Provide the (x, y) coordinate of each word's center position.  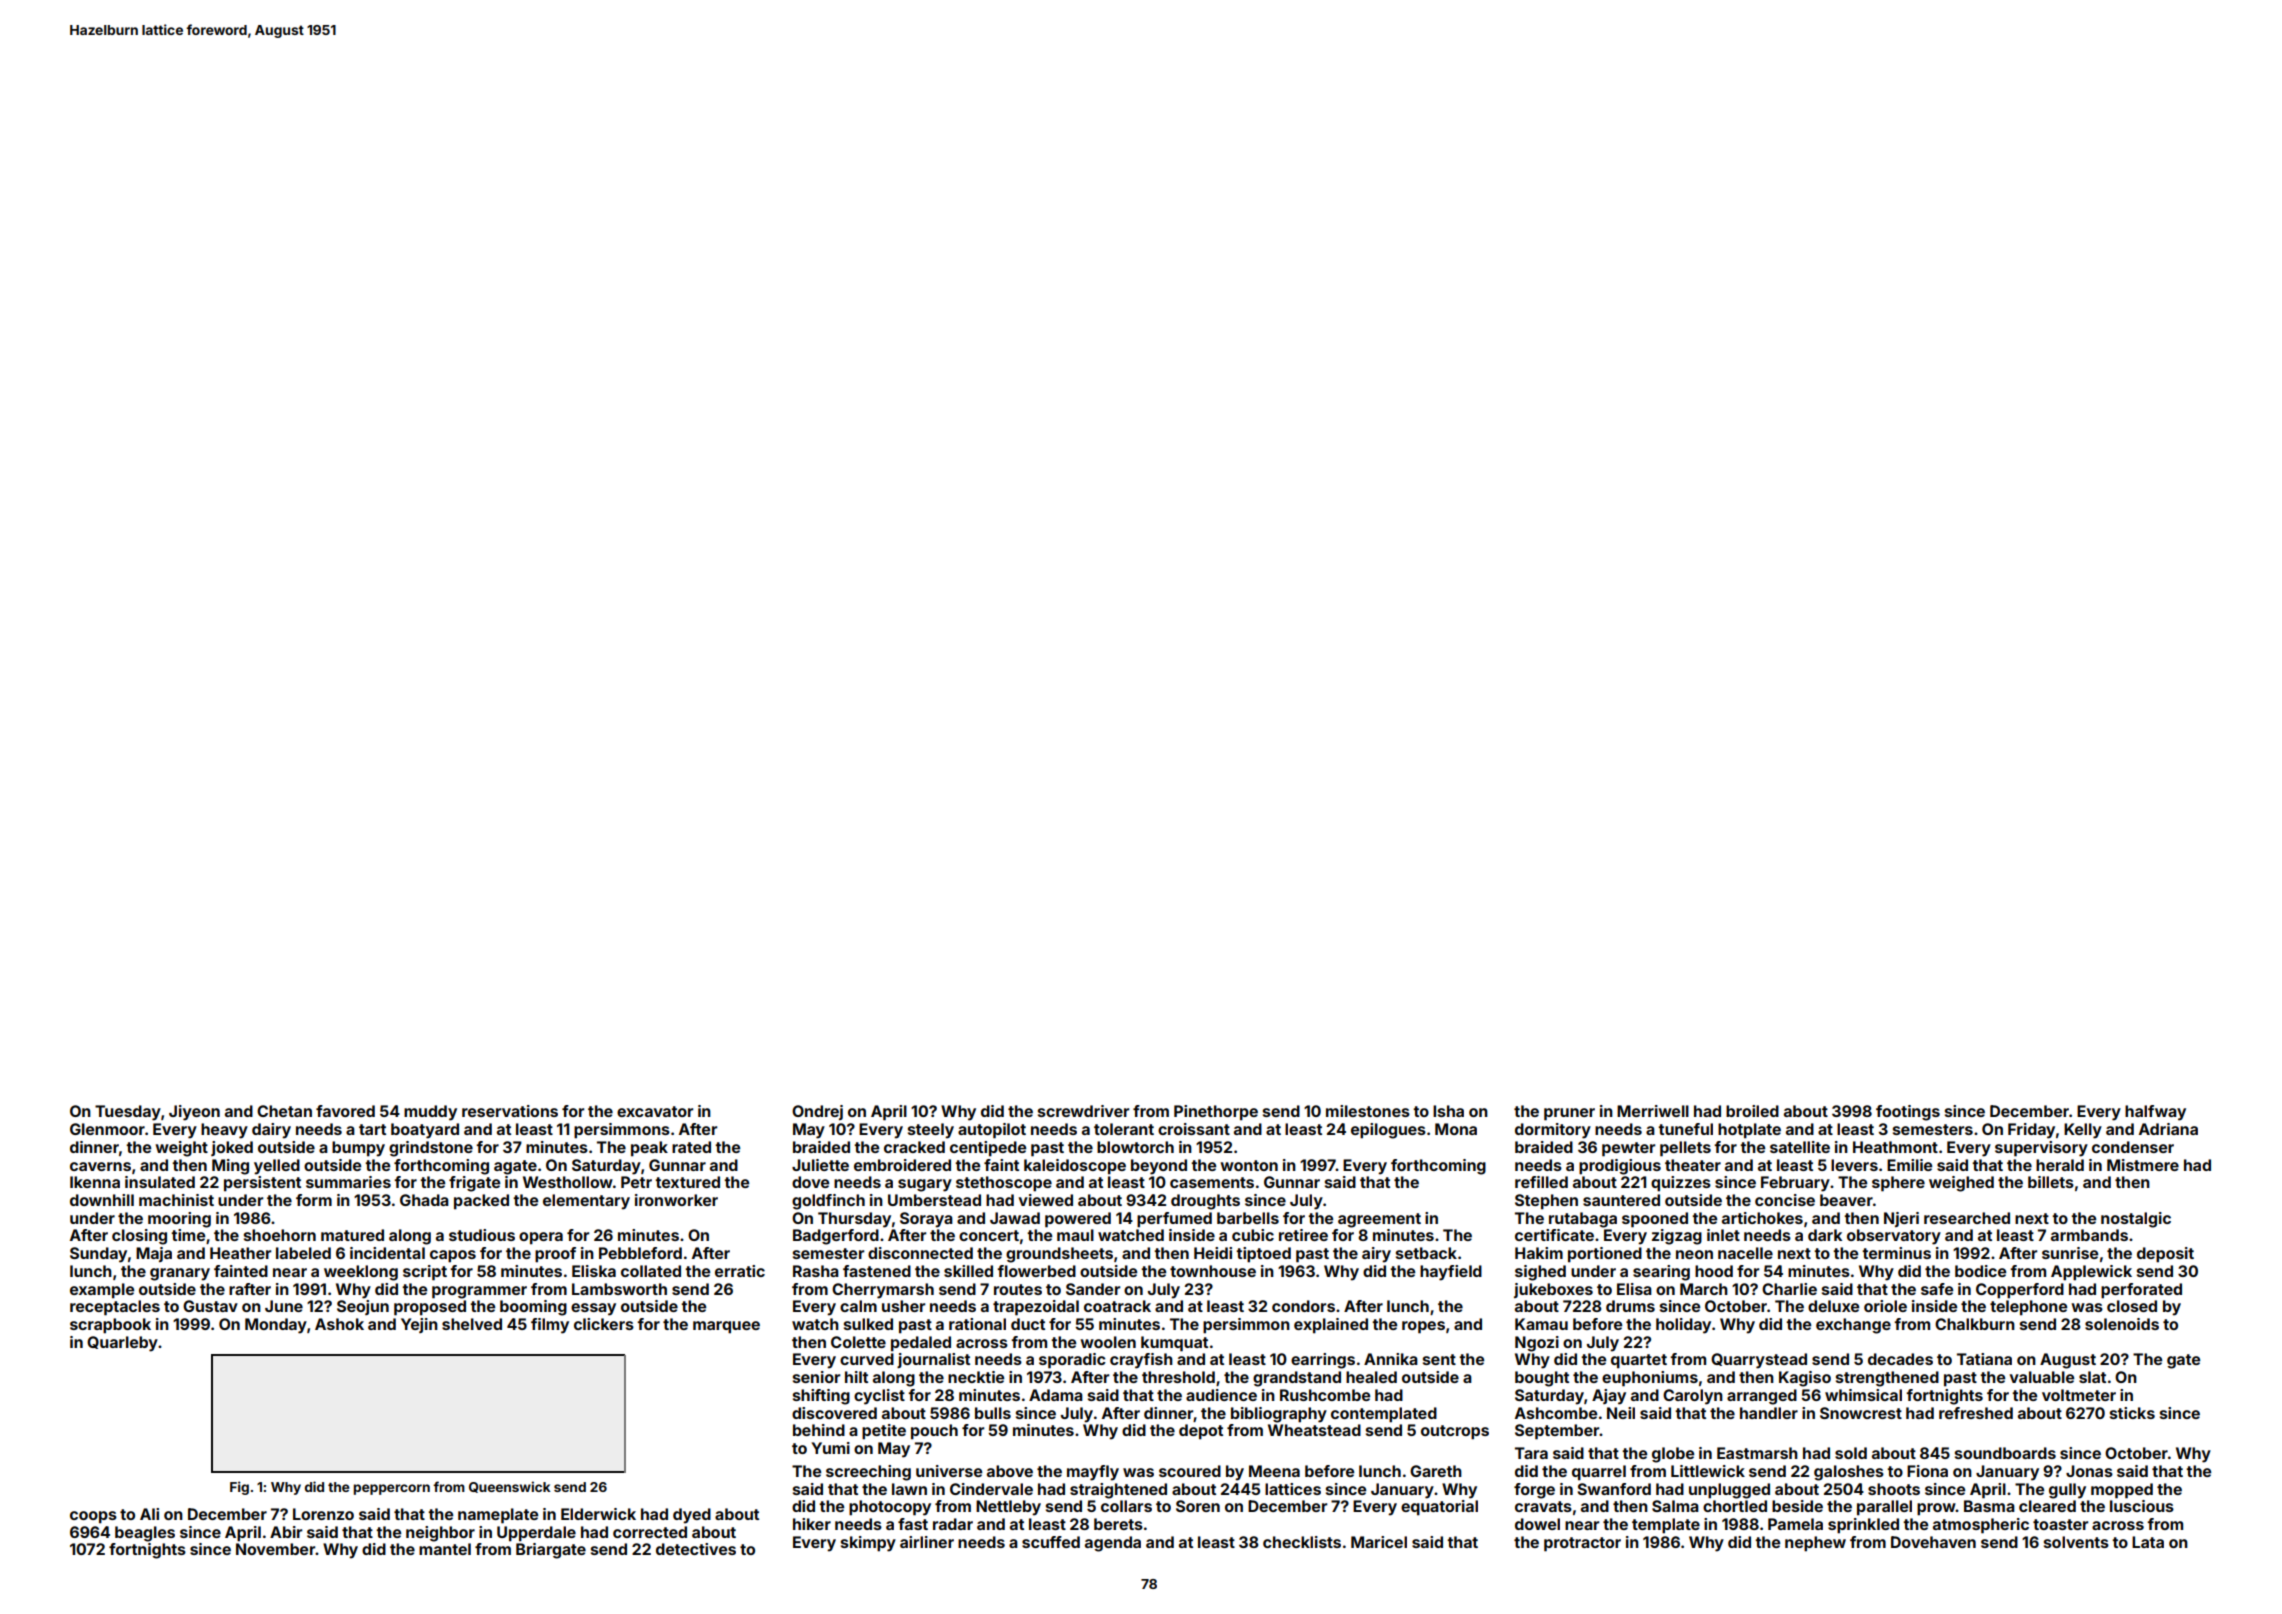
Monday (276, 1326)
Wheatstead (1314, 1430)
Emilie (1909, 1165)
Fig (239, 1488)
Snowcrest (1861, 1413)
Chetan (284, 1111)
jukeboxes (1553, 1290)
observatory (1894, 1237)
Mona (1456, 1129)
